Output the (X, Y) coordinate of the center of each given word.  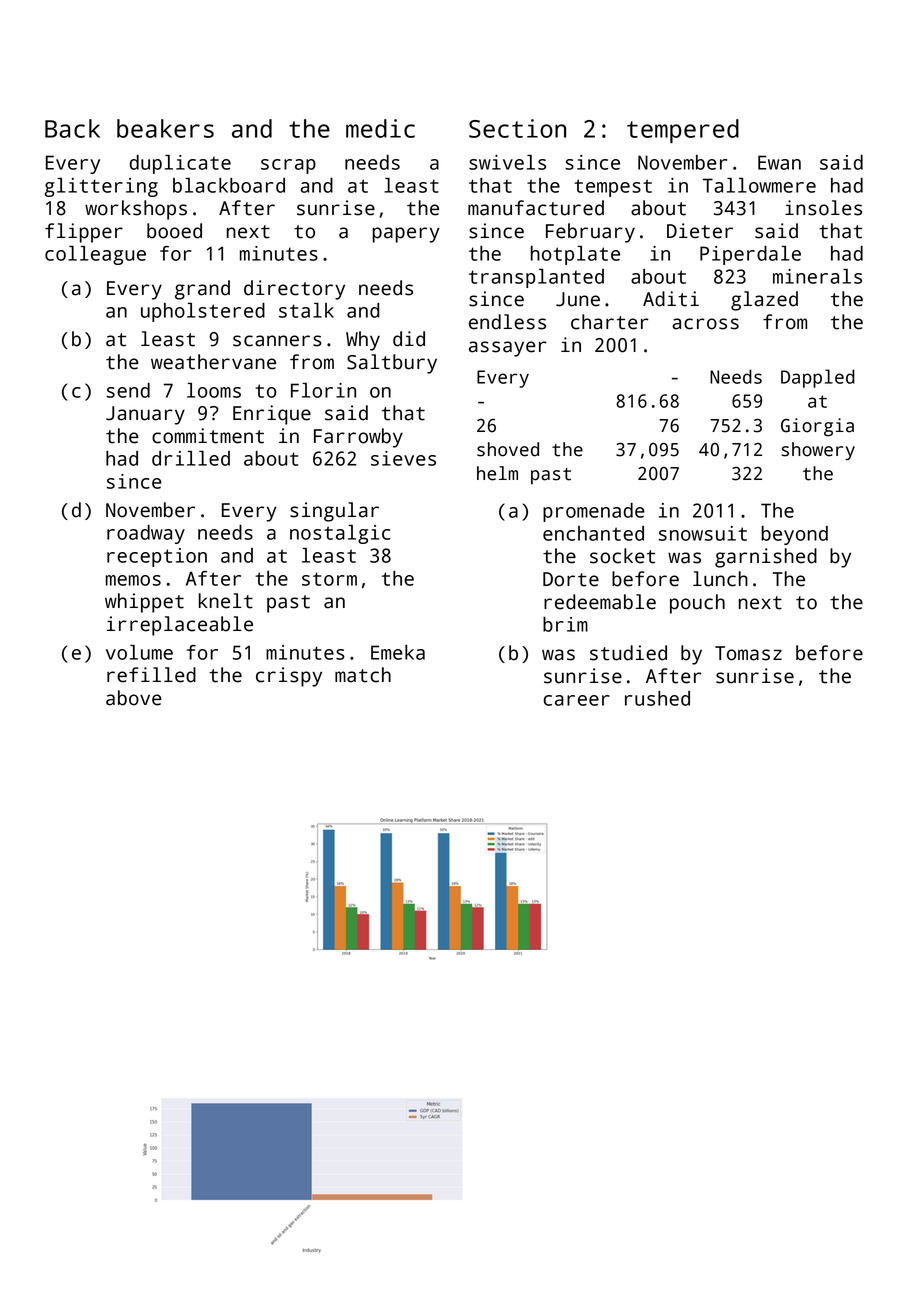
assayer (508, 349)
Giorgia (817, 427)
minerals (817, 276)
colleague (95, 255)
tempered (683, 131)
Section (517, 128)
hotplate (575, 255)
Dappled (818, 378)
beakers (165, 128)
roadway (146, 534)
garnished (766, 558)
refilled (151, 675)
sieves (403, 458)
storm (329, 579)
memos (133, 580)
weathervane (213, 362)
